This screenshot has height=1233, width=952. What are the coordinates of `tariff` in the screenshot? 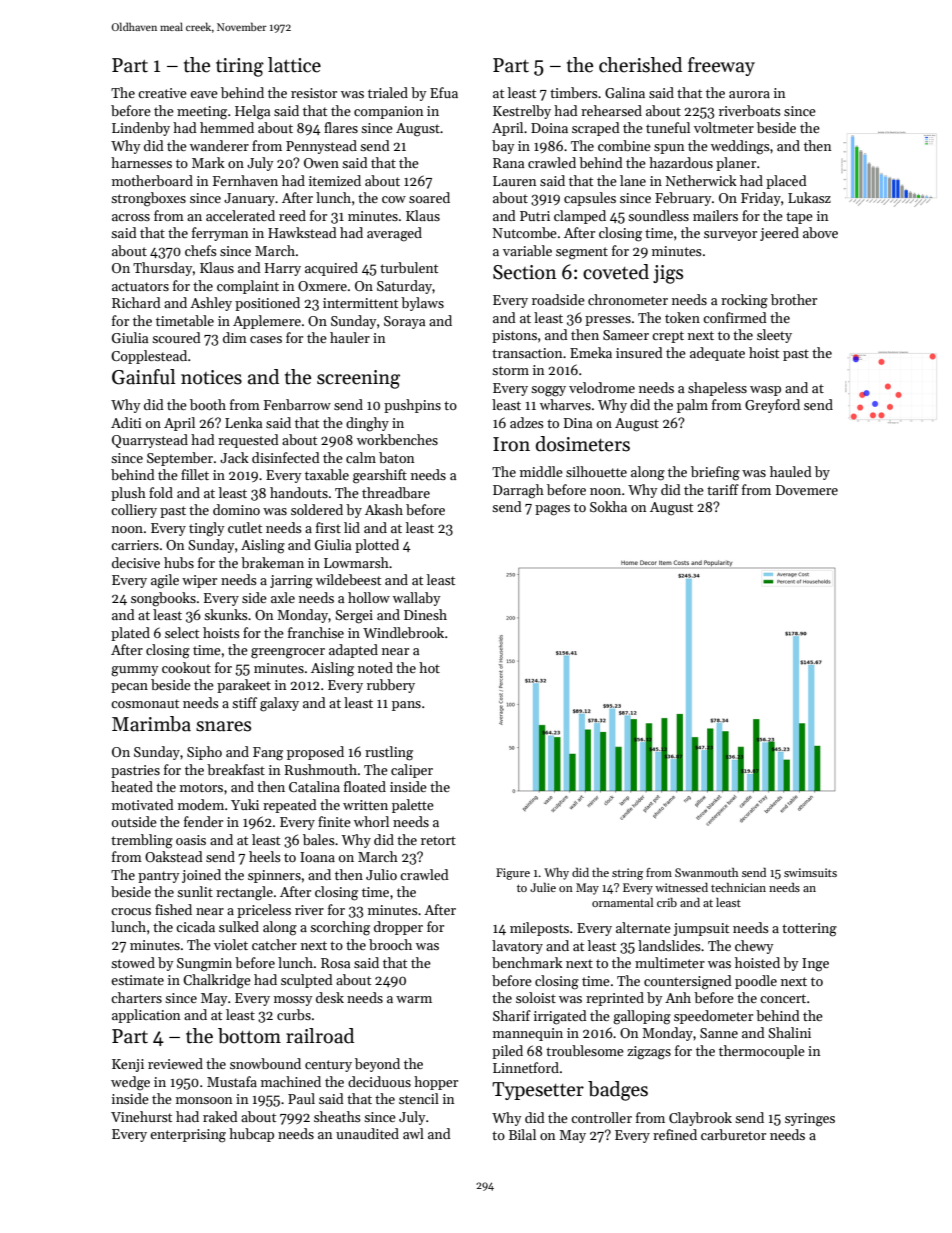 It's located at (723, 489).
